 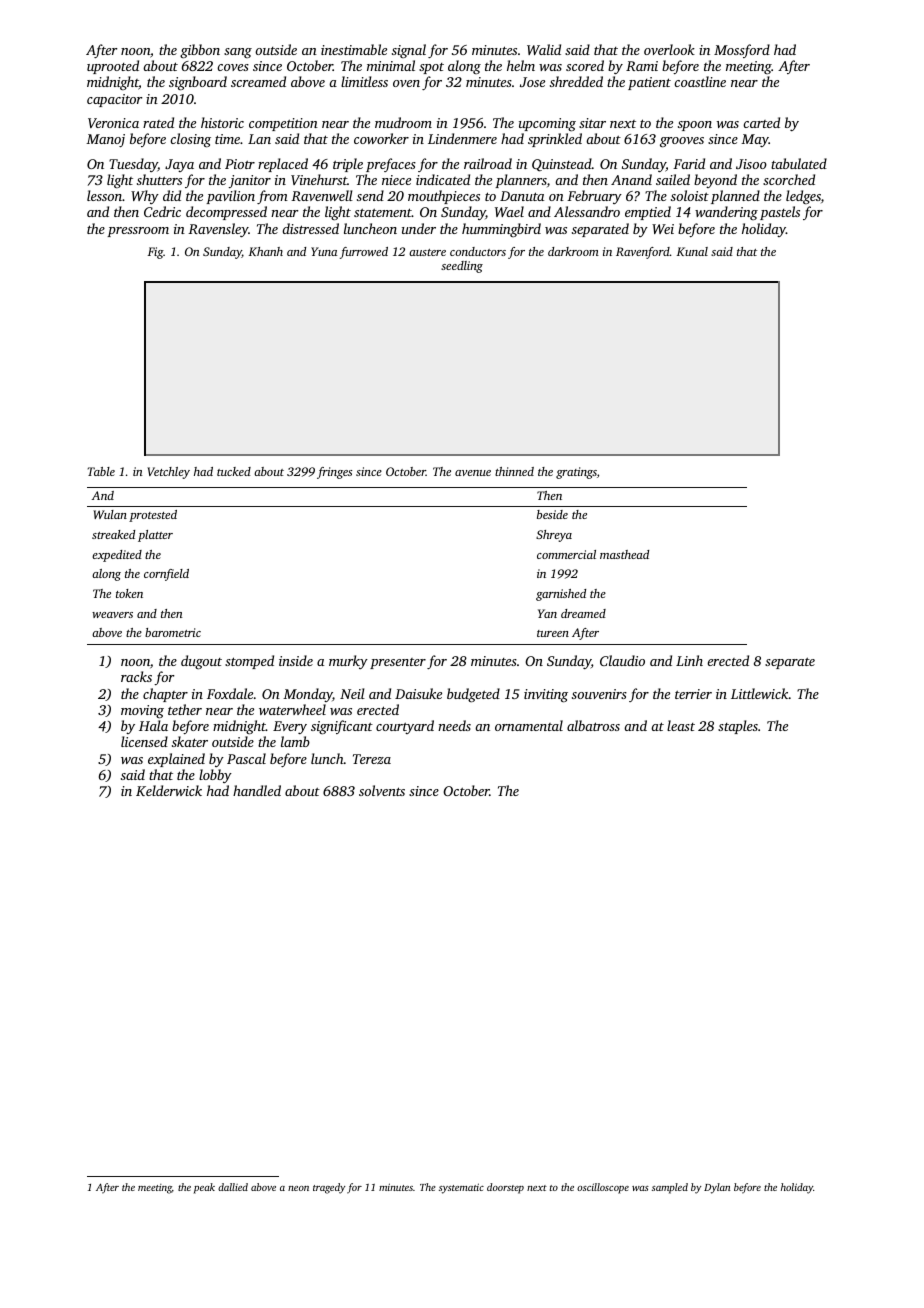 What do you see at coordinates (760, 693) in the screenshot?
I see `Littlewick` at bounding box center [760, 693].
